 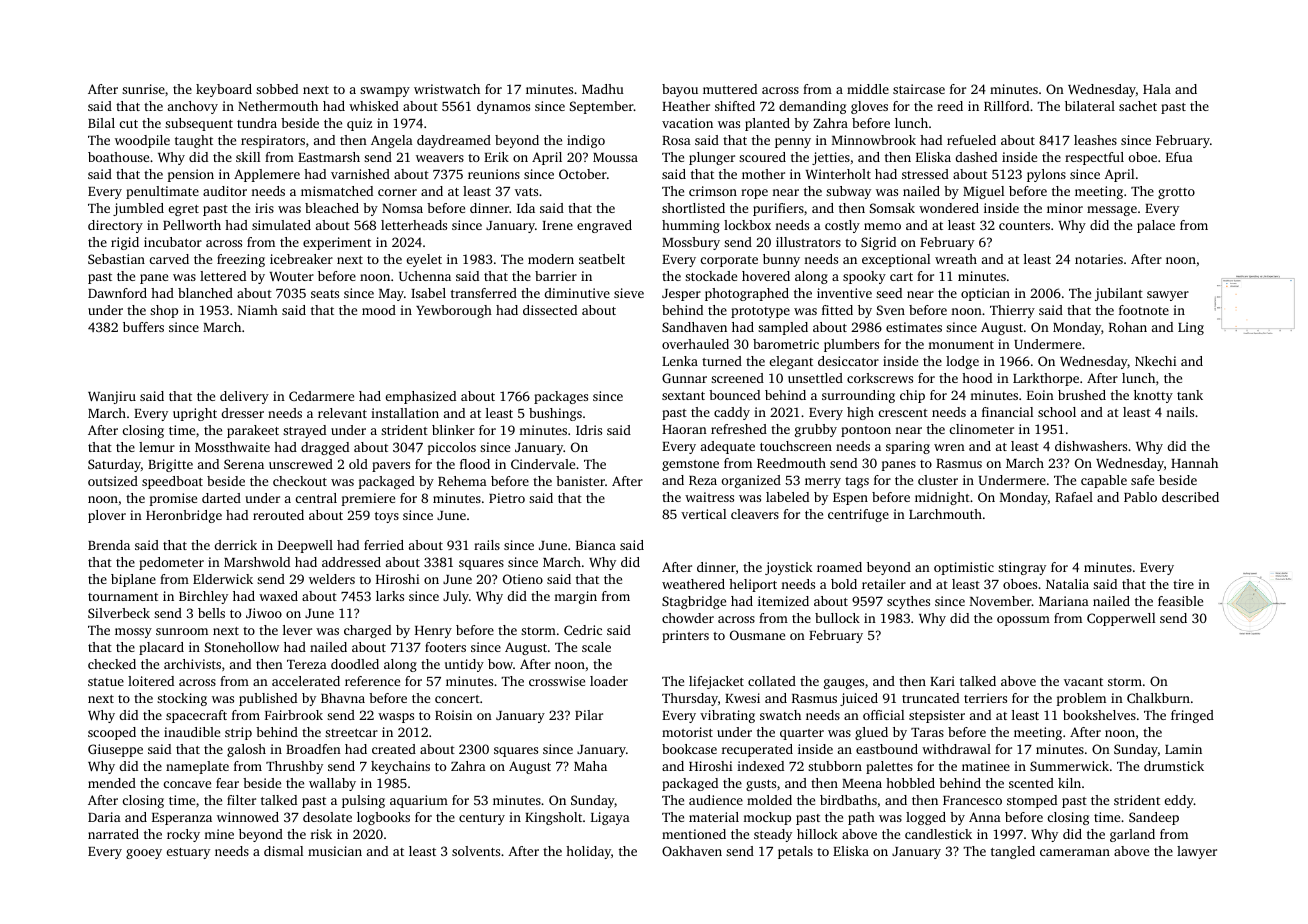 What do you see at coordinates (138, 209) in the page?
I see `jumbled` at bounding box center [138, 209].
